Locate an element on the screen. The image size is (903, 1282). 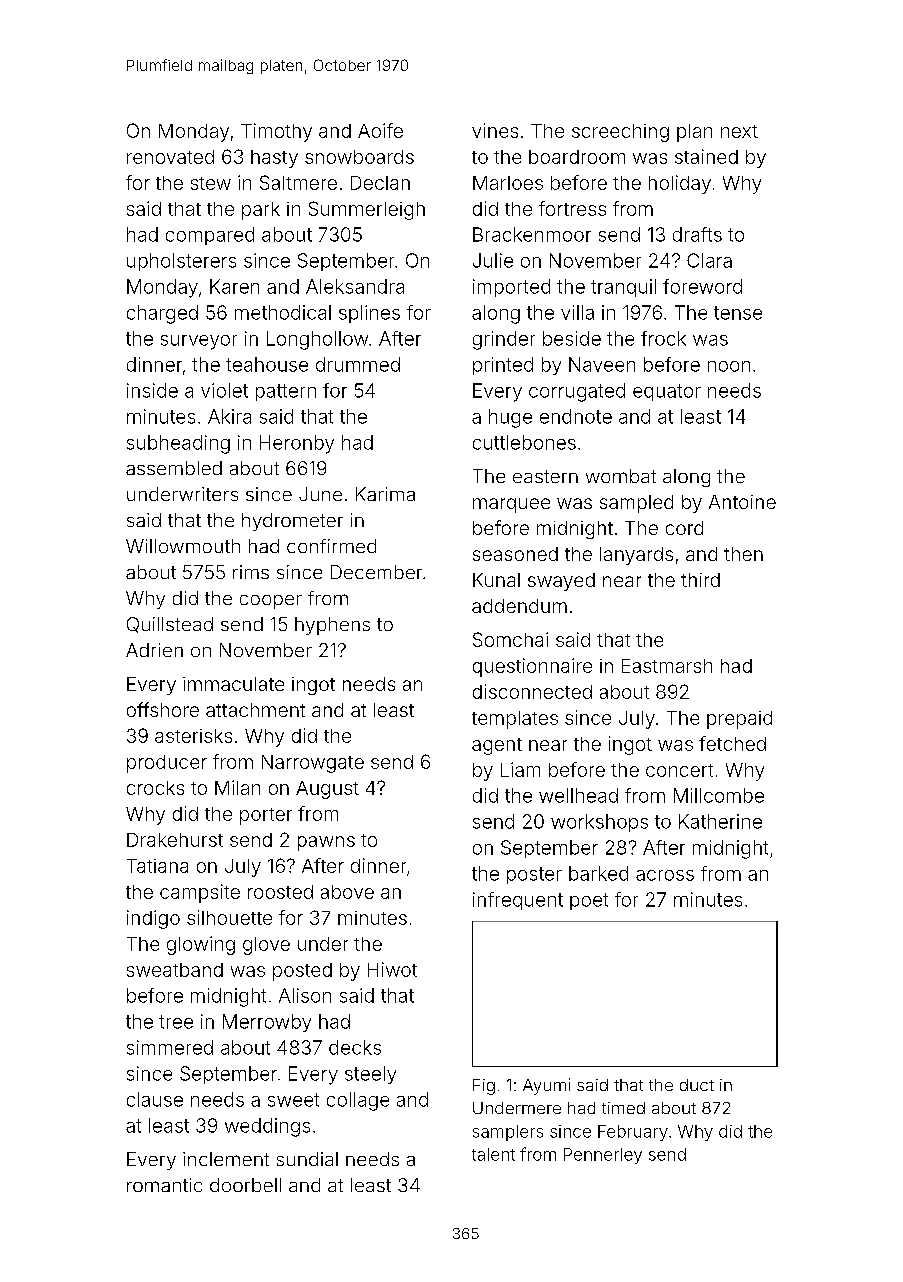
vines is located at coordinates (495, 130).
